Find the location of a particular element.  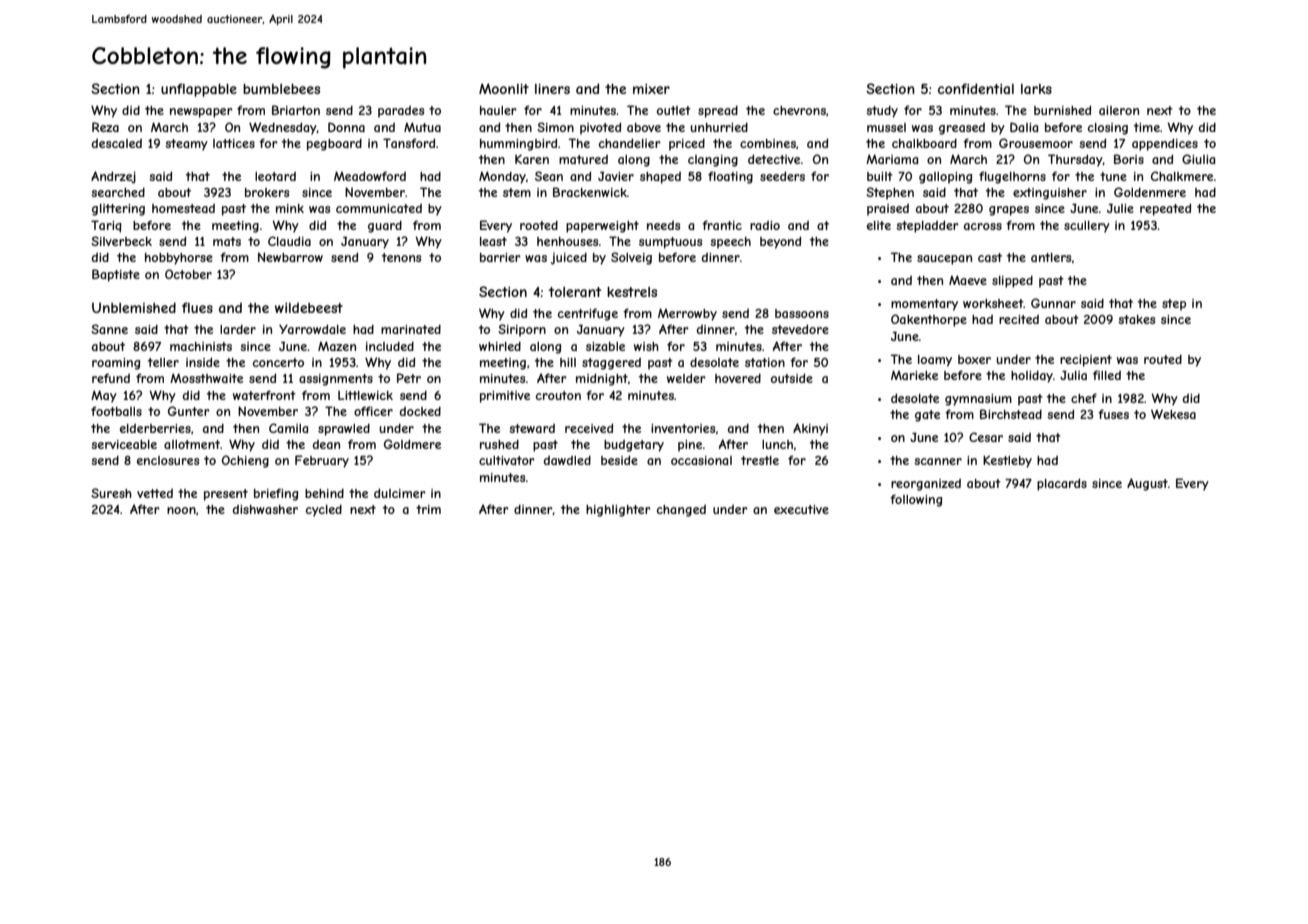

henhouses is located at coordinates (567, 241).
